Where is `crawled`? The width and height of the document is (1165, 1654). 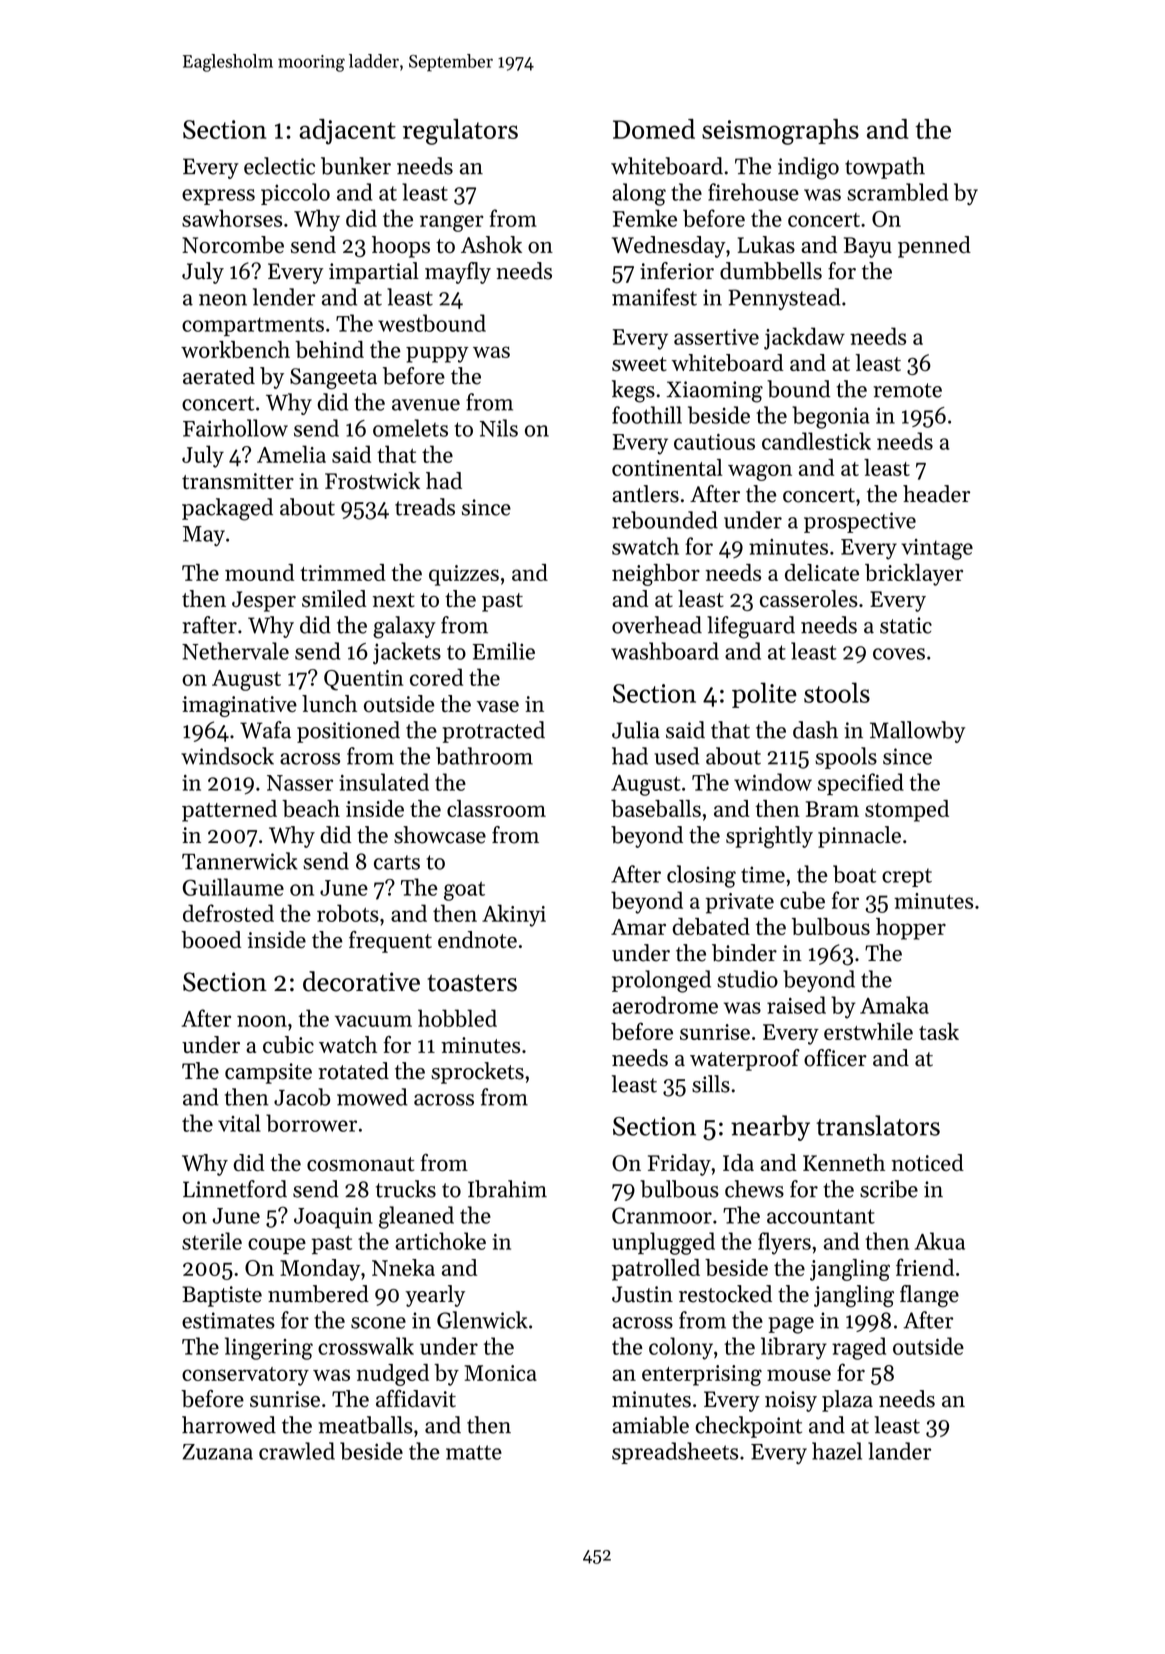 crawled is located at coordinates (297, 1451).
